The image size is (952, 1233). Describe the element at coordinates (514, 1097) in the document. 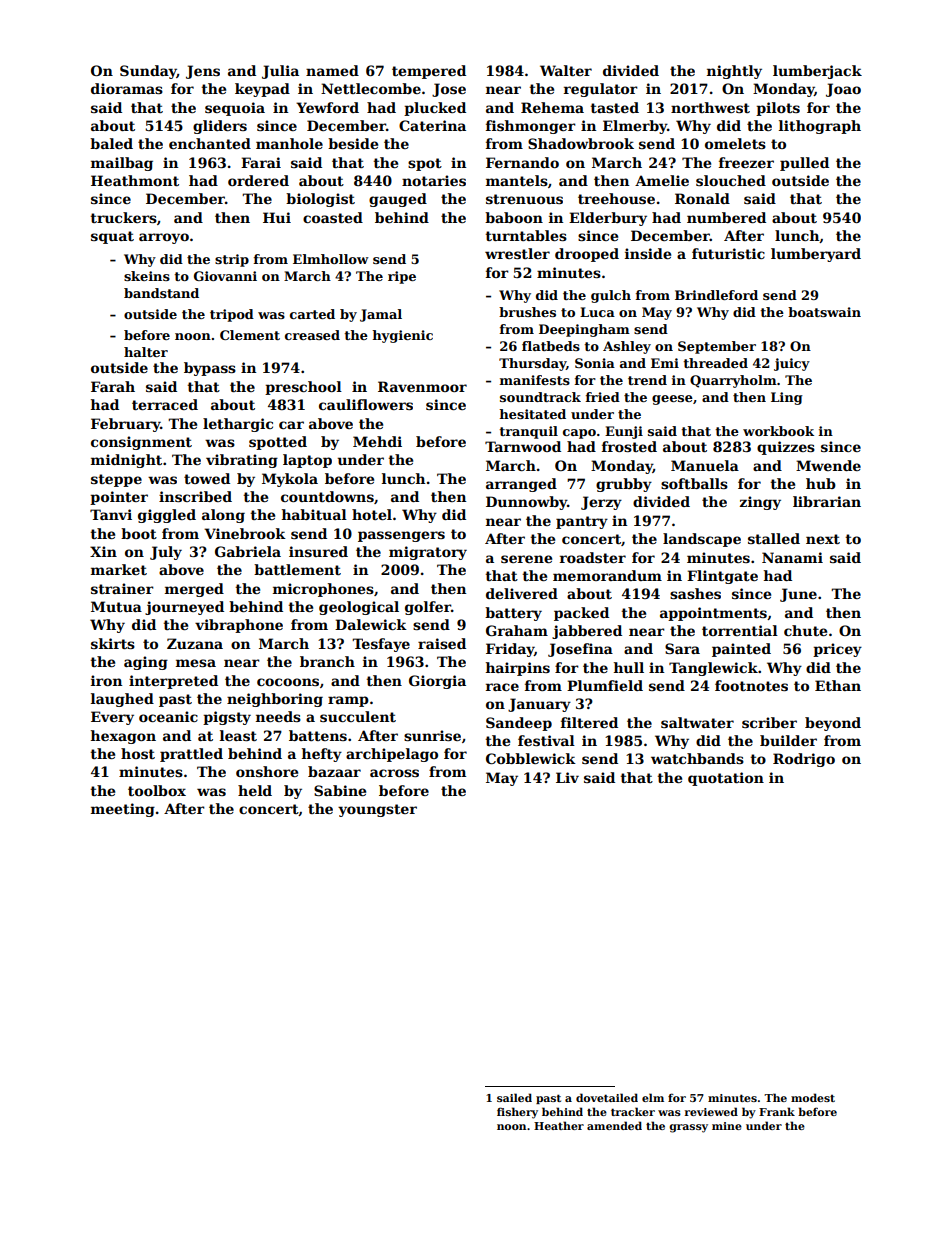

I see `sailed` at that location.
